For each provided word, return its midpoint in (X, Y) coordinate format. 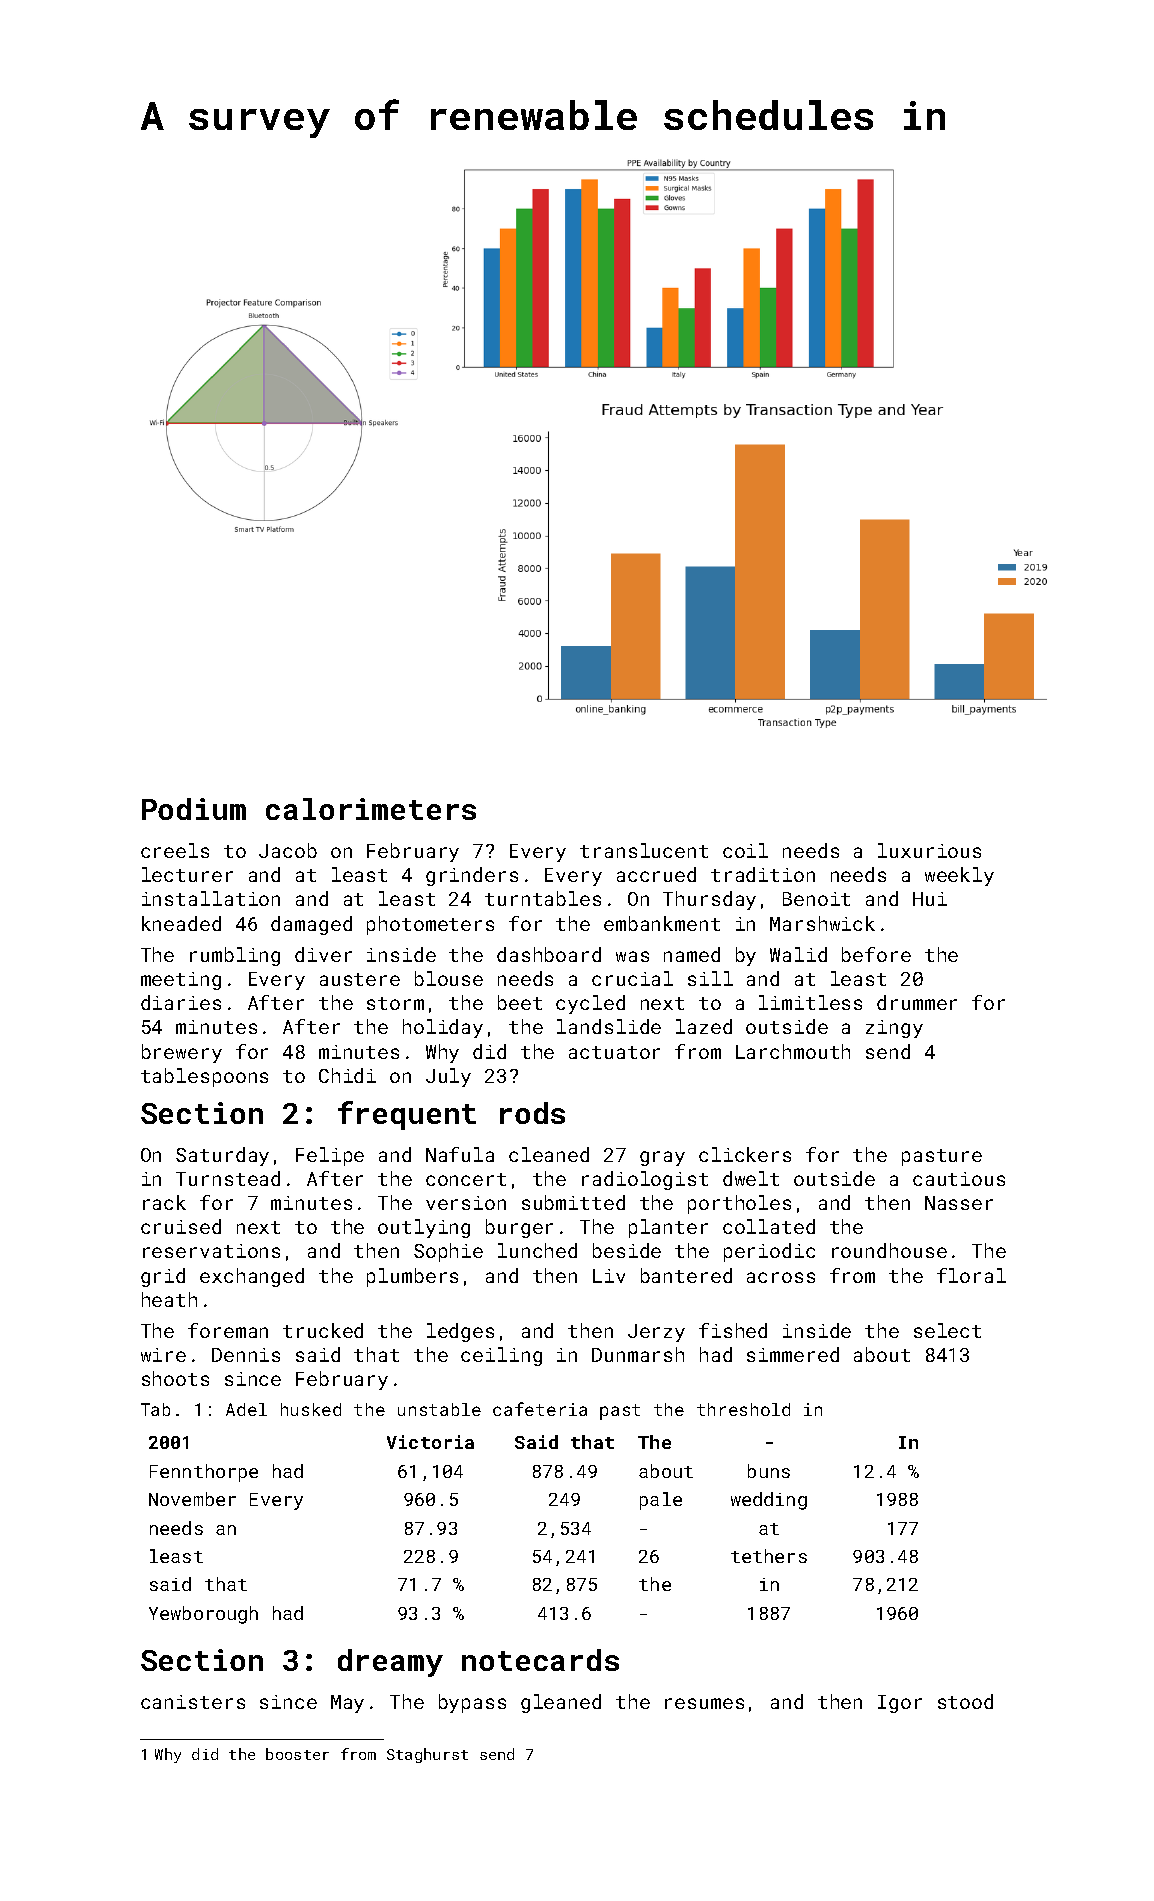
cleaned (549, 1154)
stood (965, 1701)
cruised (181, 1226)
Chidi (347, 1075)
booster (297, 1754)
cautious (959, 1179)
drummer (917, 1002)
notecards (540, 1660)
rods (532, 1113)
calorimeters (371, 809)
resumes (704, 1703)
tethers (769, 1556)
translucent (644, 850)
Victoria (430, 1442)
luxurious (929, 850)
